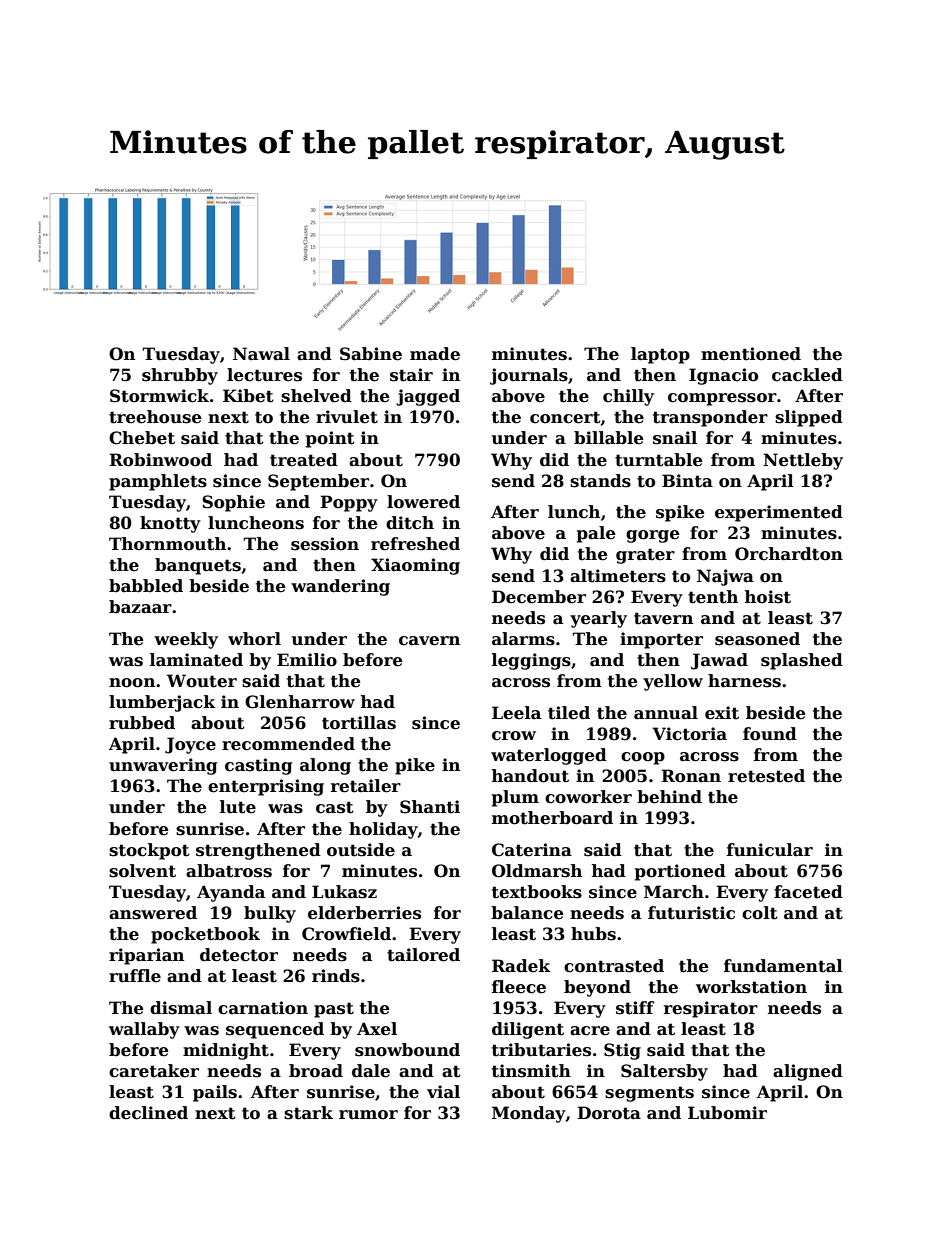  What do you see at coordinates (364, 913) in the document?
I see `elderberries` at bounding box center [364, 913].
